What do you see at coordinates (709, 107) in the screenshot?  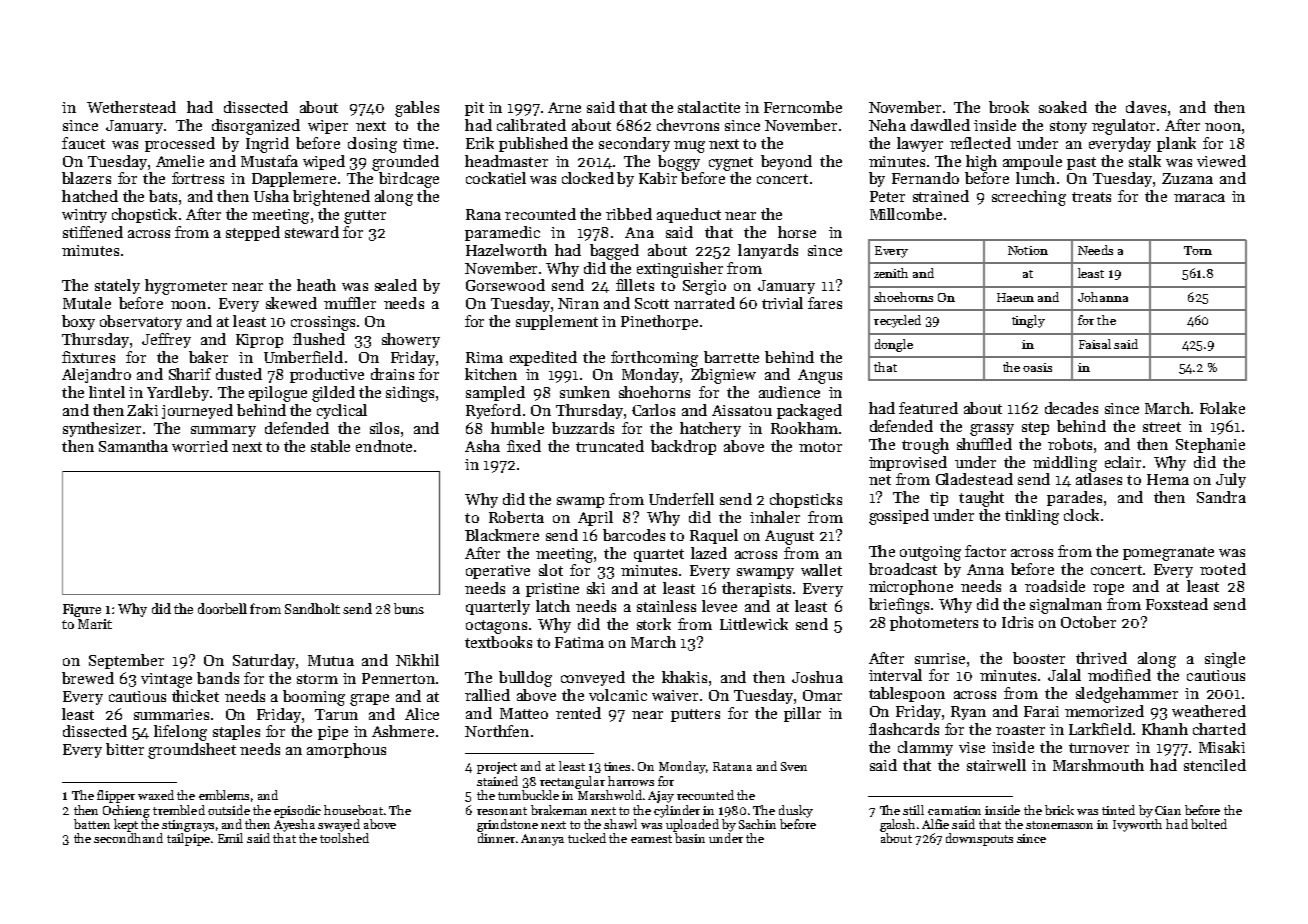 I see `stalactite` at bounding box center [709, 107].
